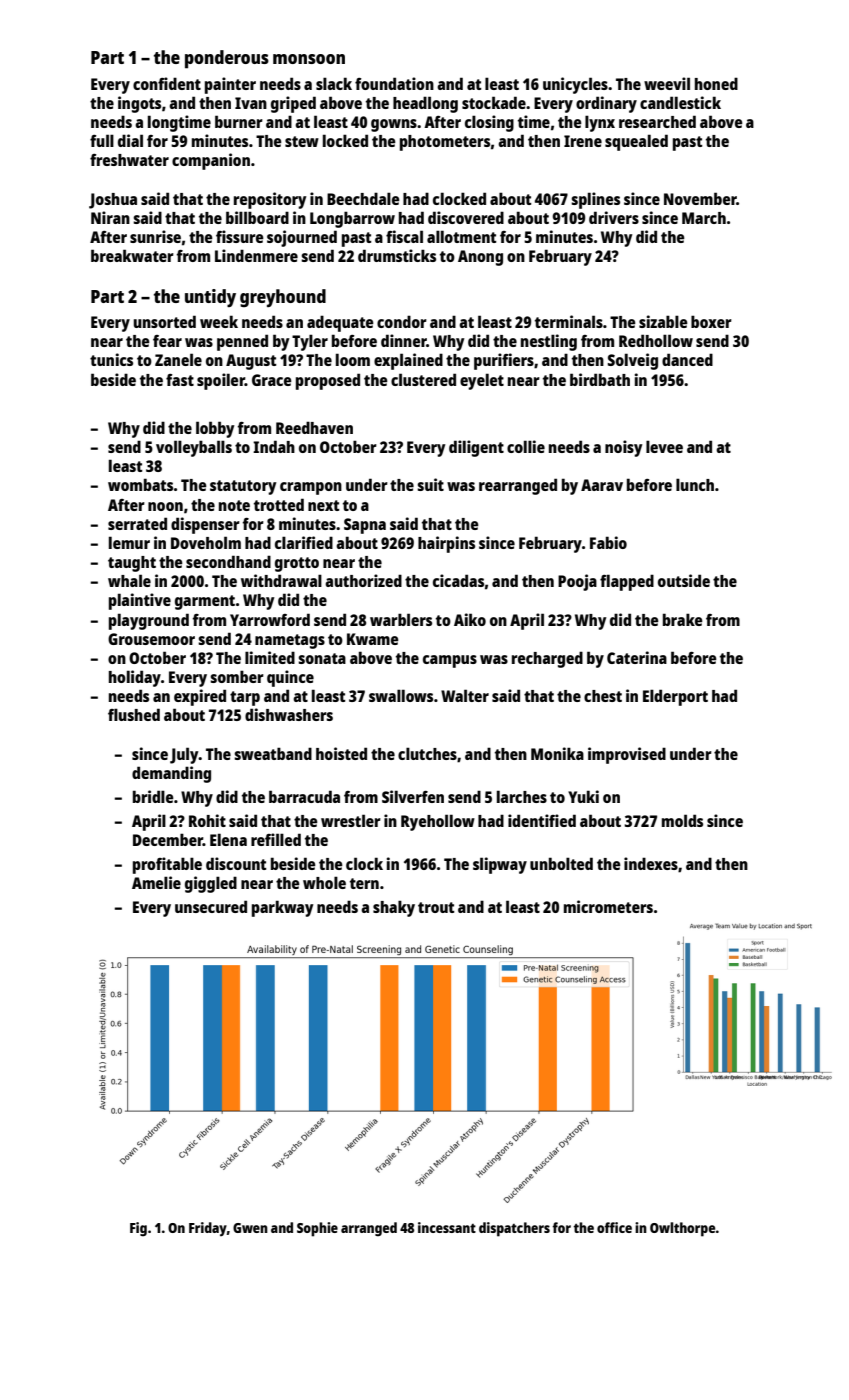  Describe the element at coordinates (394, 83) in the image. I see `foundation` at that location.
